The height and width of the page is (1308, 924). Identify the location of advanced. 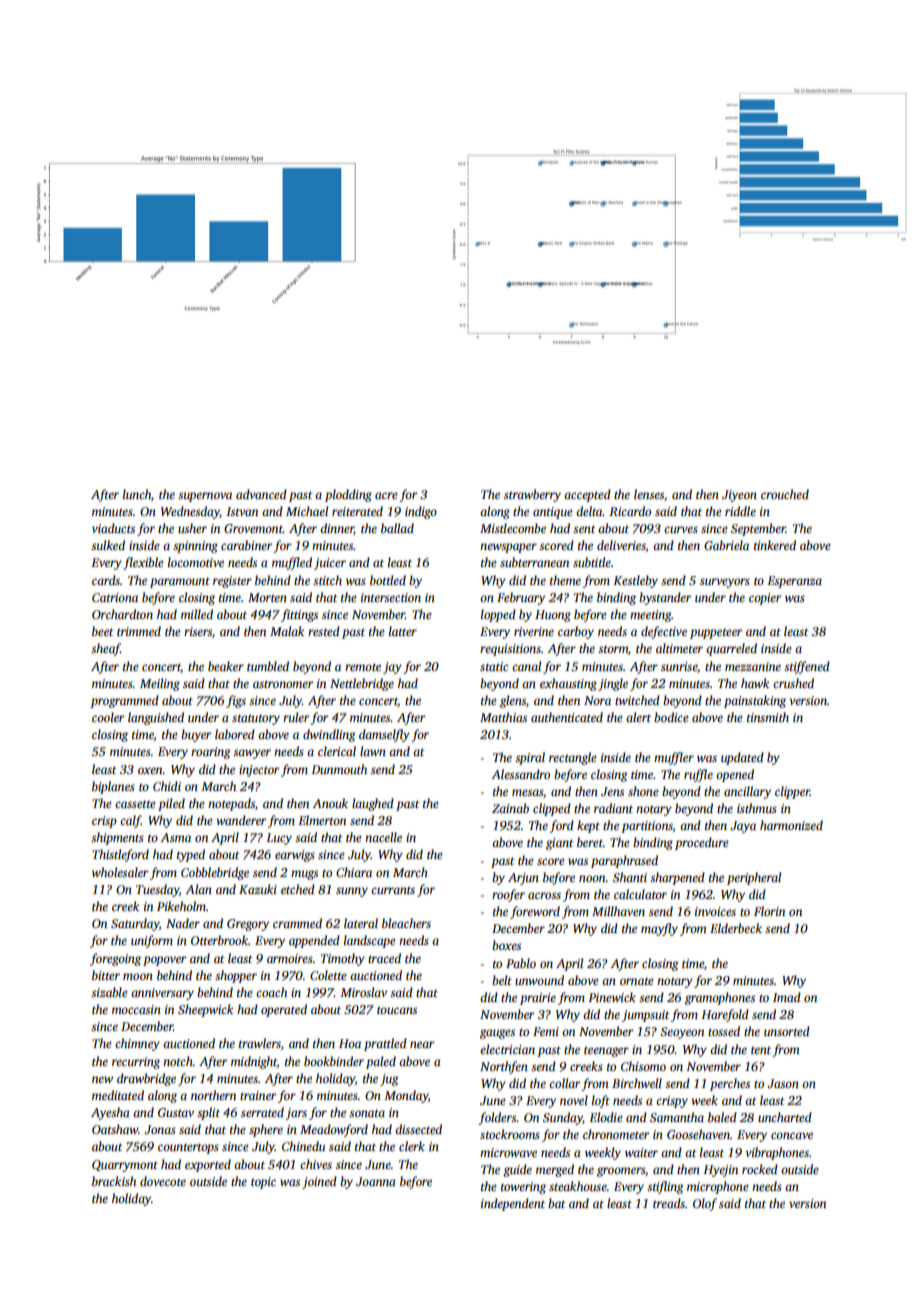
(261, 494).
